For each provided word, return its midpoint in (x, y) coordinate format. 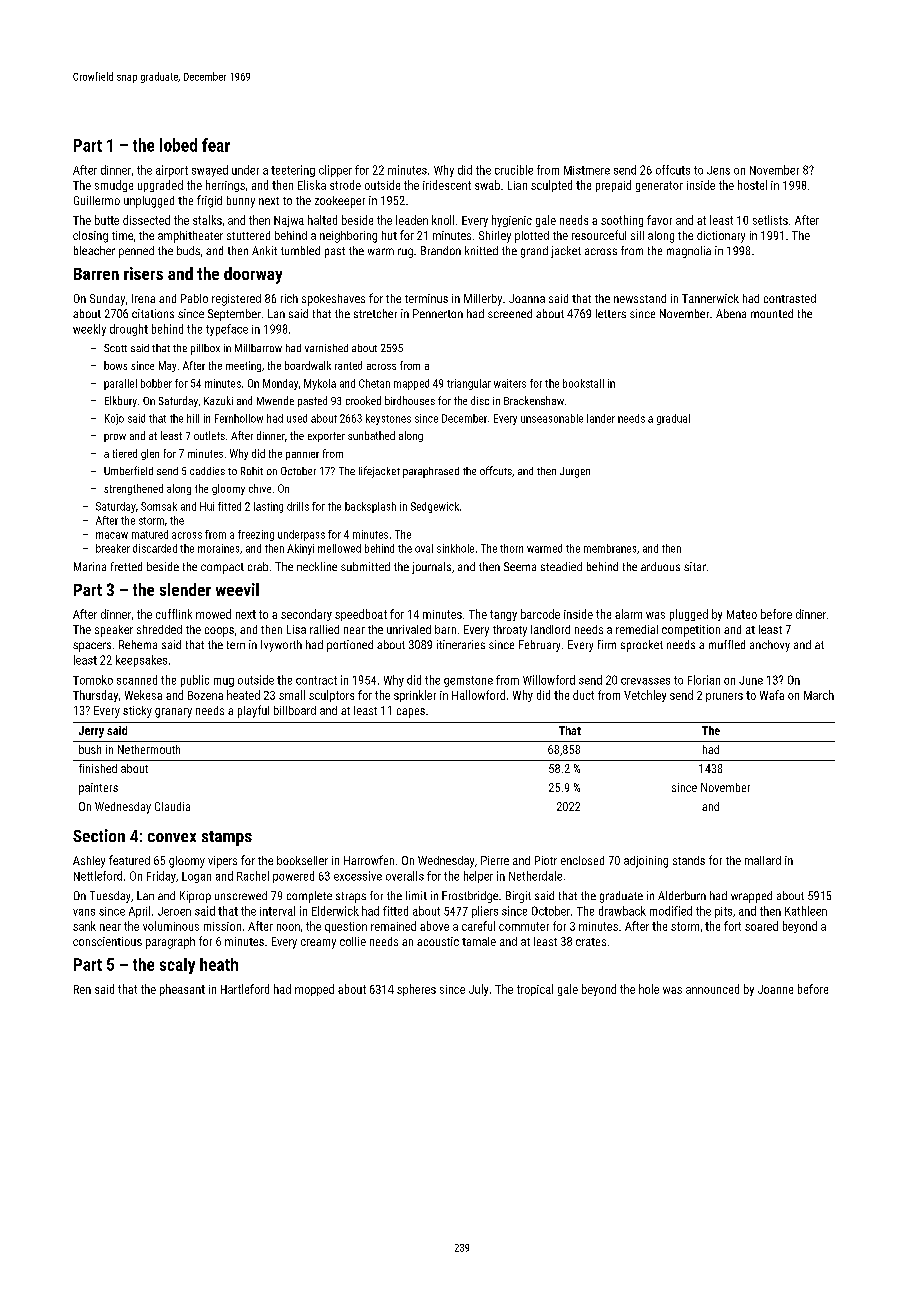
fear (216, 145)
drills (298, 506)
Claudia (172, 806)
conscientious (107, 941)
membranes (610, 548)
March (819, 695)
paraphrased (431, 472)
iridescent (447, 185)
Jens (718, 170)
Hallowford (478, 695)
